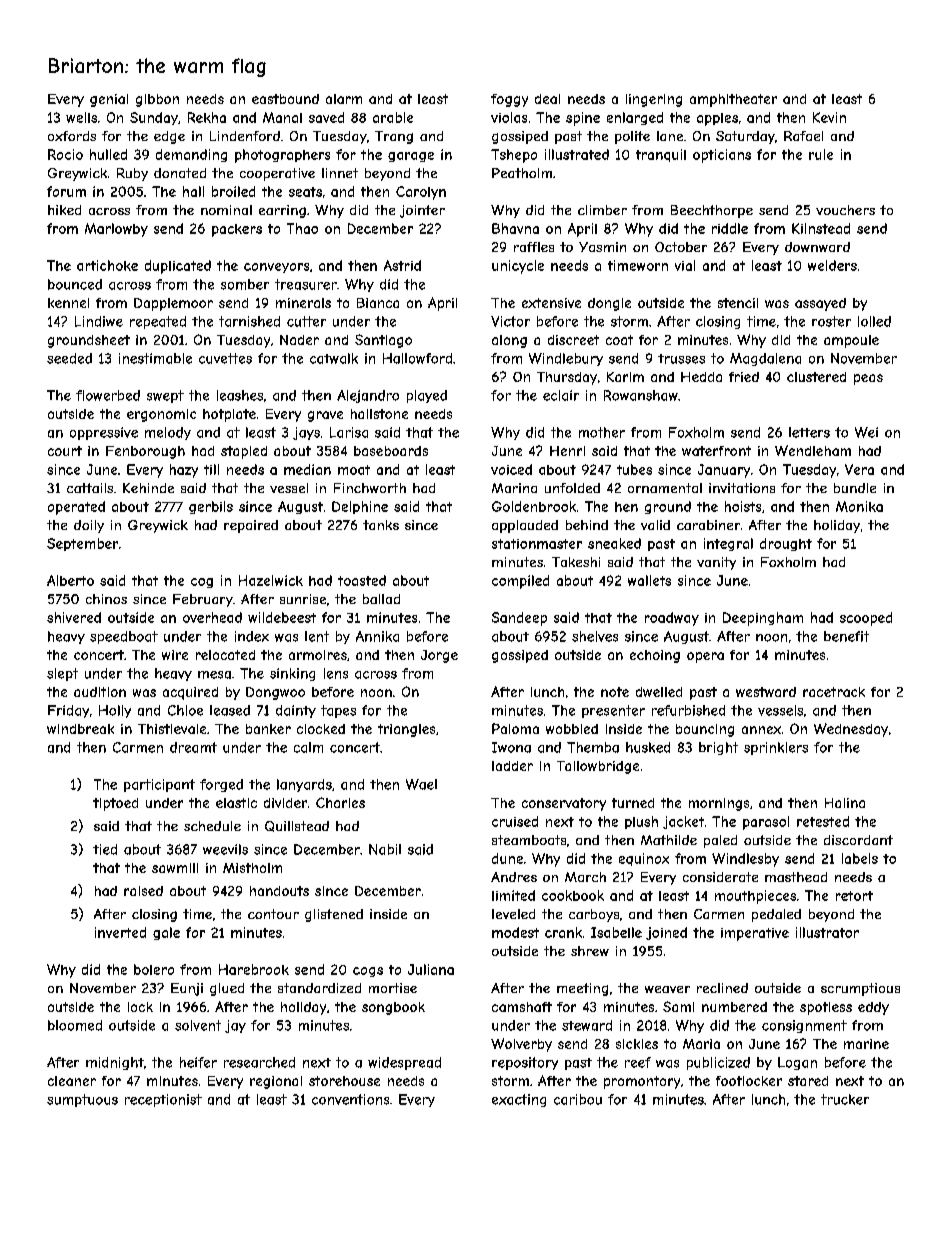 The image size is (952, 1233). I want to click on trucker, so click(845, 1099).
